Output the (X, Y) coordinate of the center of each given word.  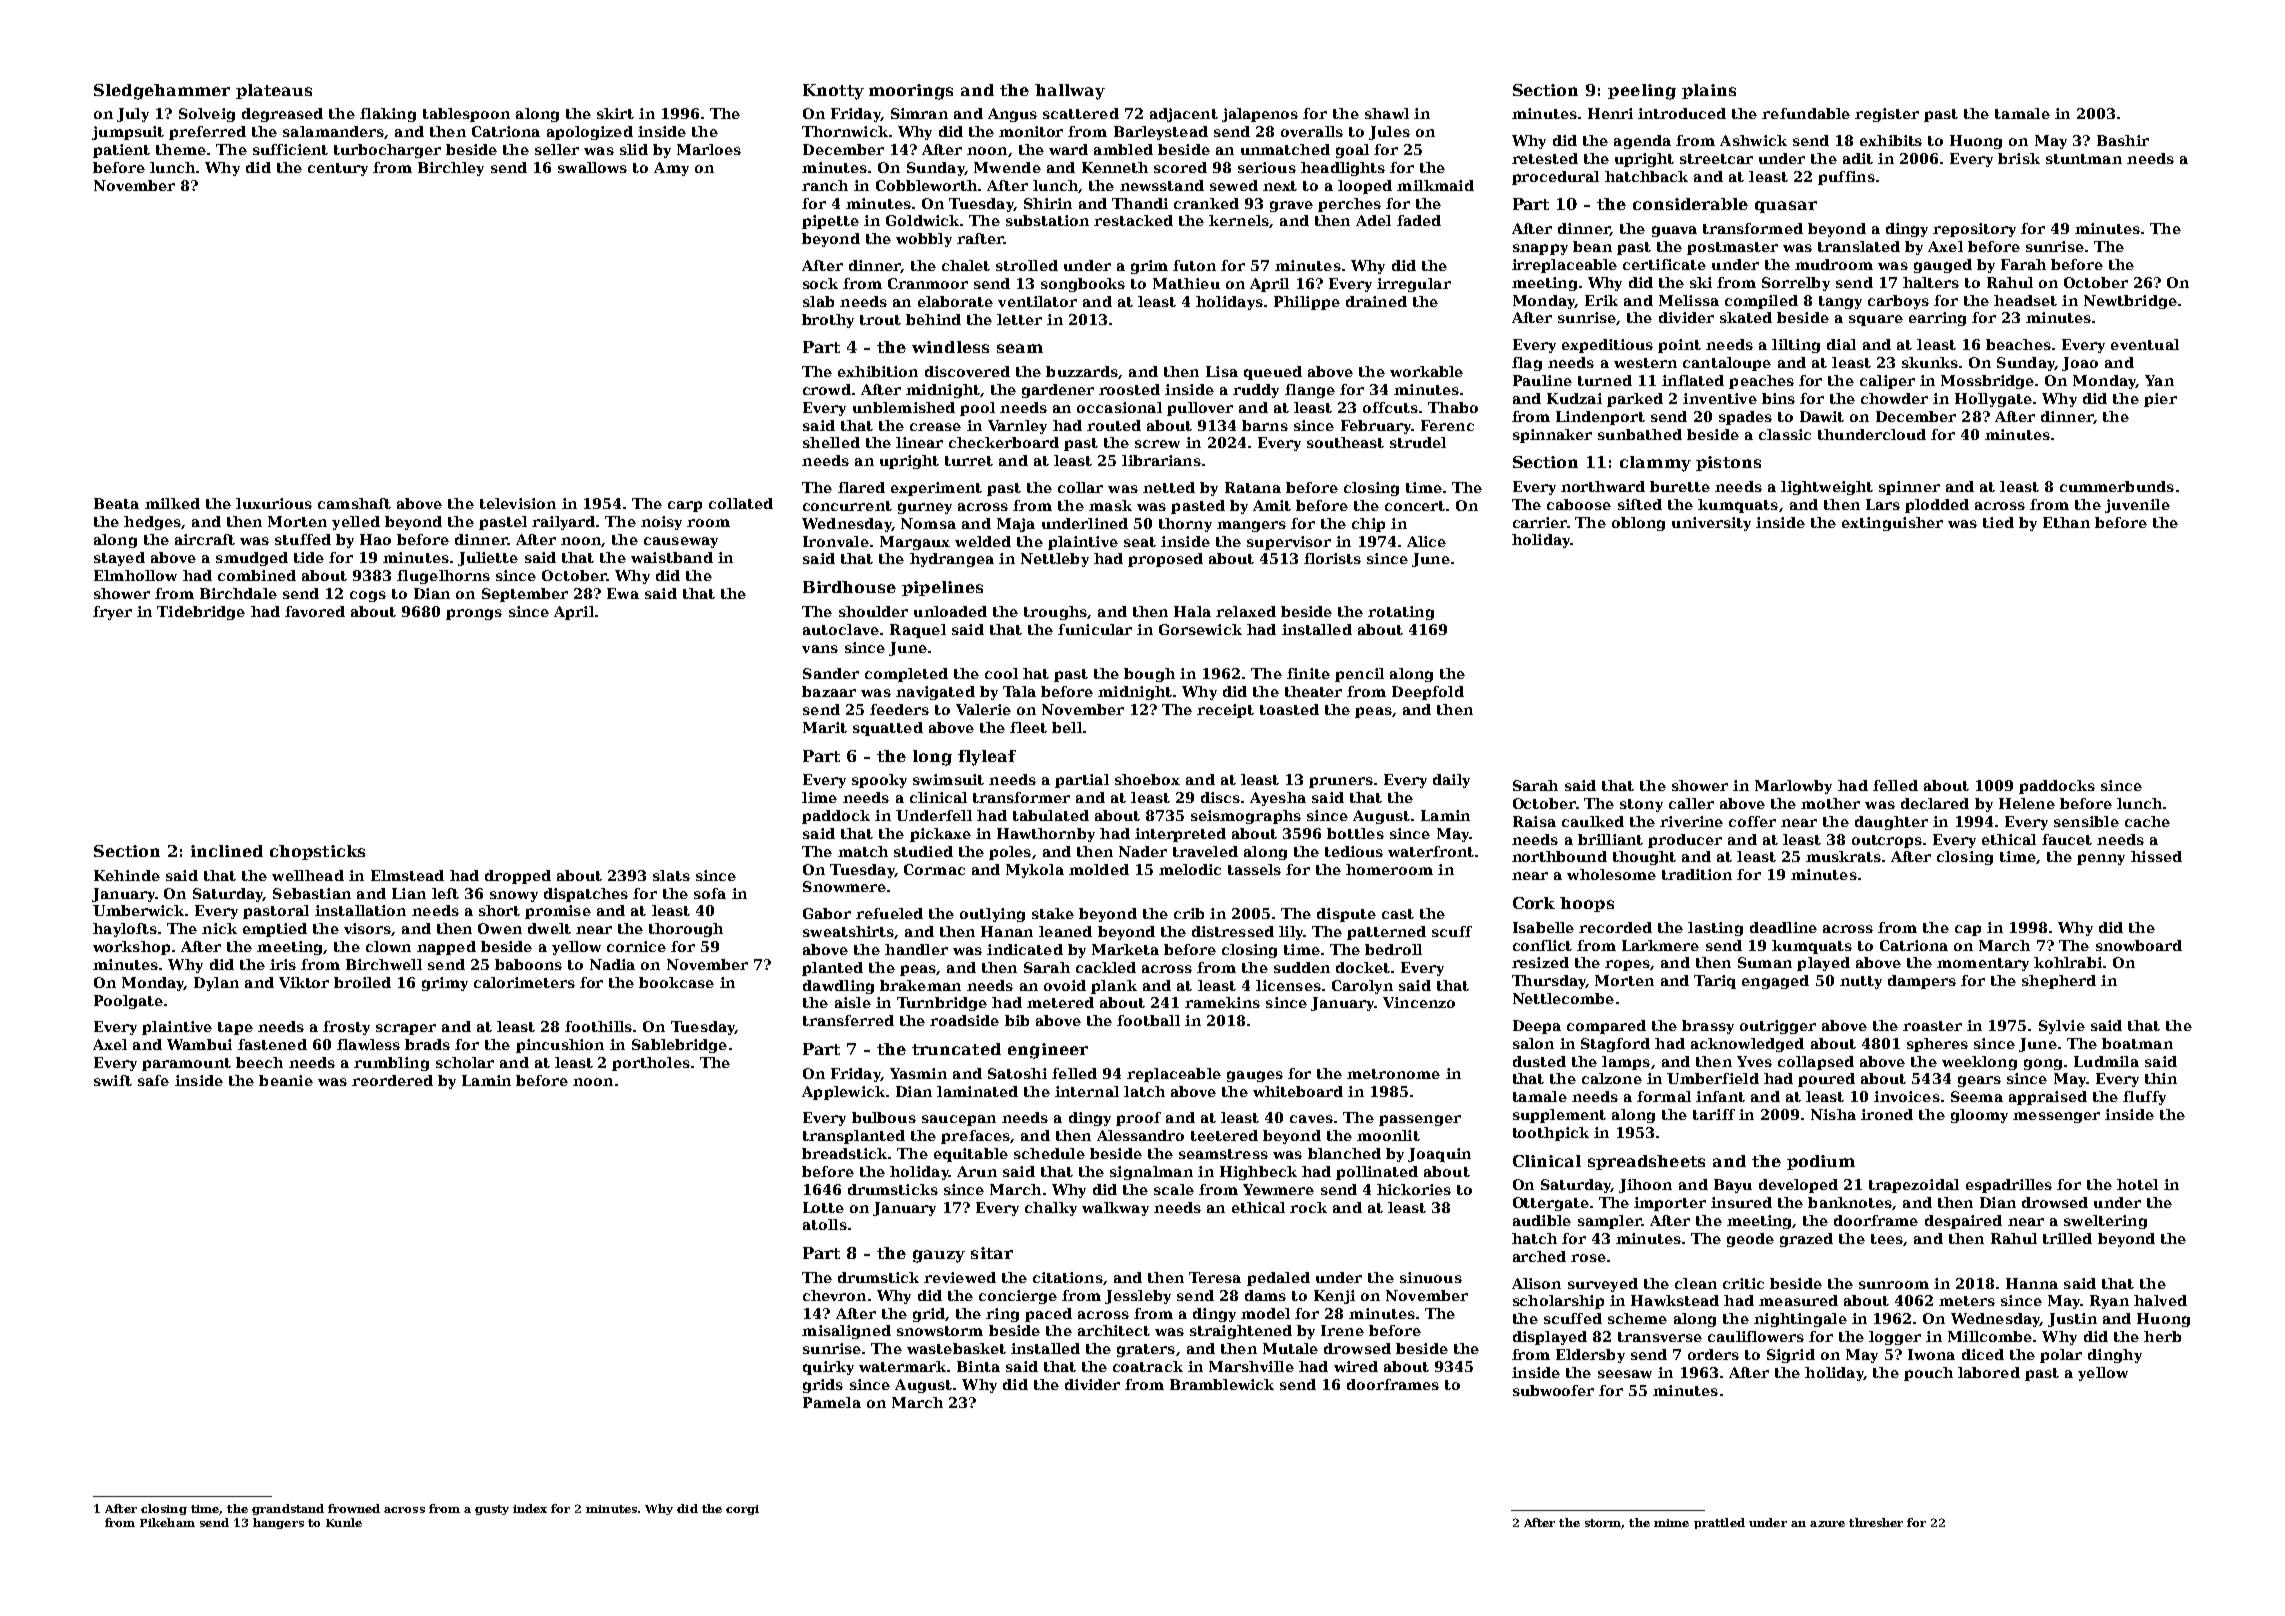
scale (1174, 1189)
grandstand (288, 1509)
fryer (112, 613)
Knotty (833, 92)
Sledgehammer (162, 92)
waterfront (1431, 851)
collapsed (1816, 1063)
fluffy (2144, 1098)
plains (1709, 91)
